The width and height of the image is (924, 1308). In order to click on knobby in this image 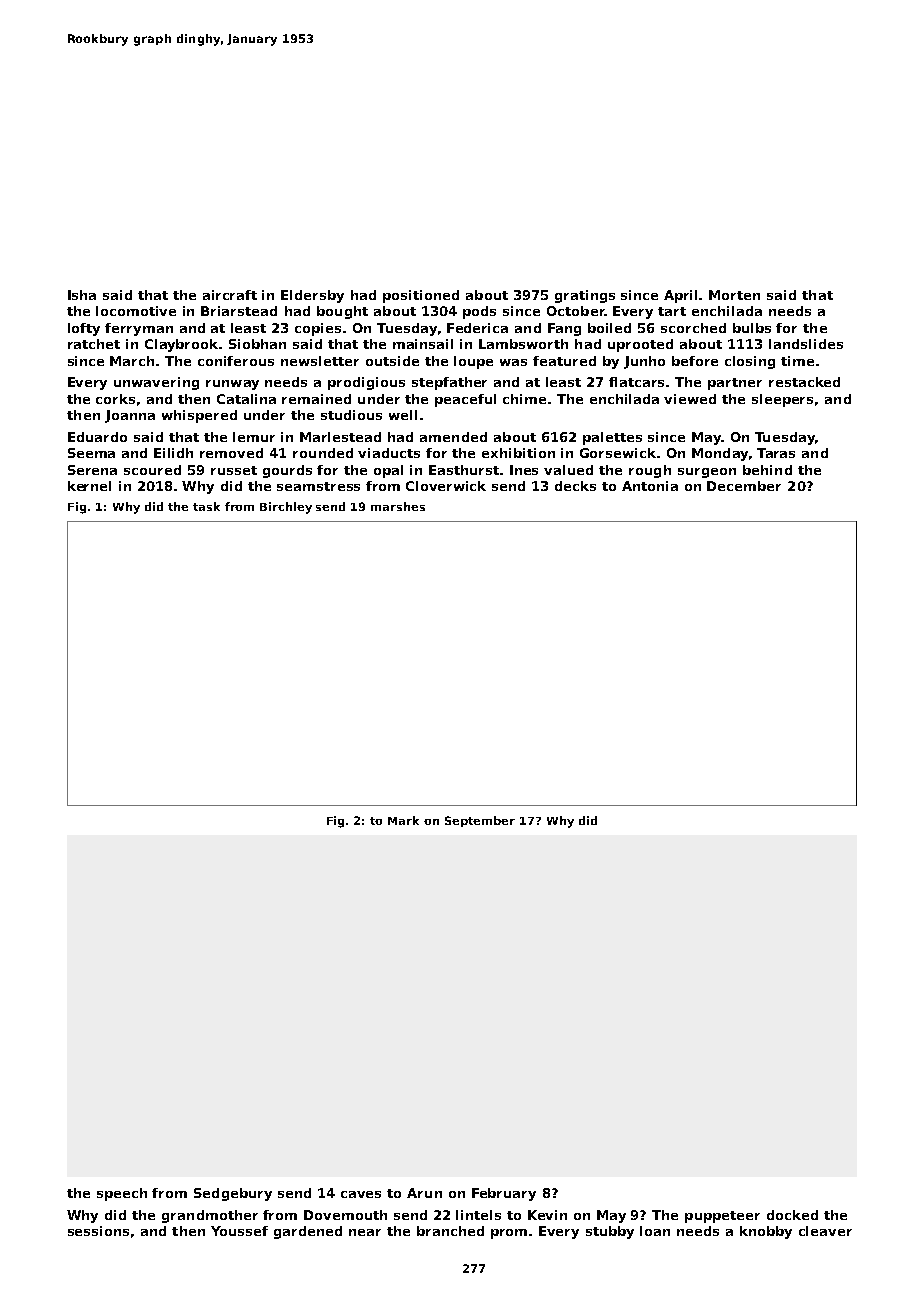, I will do `click(766, 1232)`.
